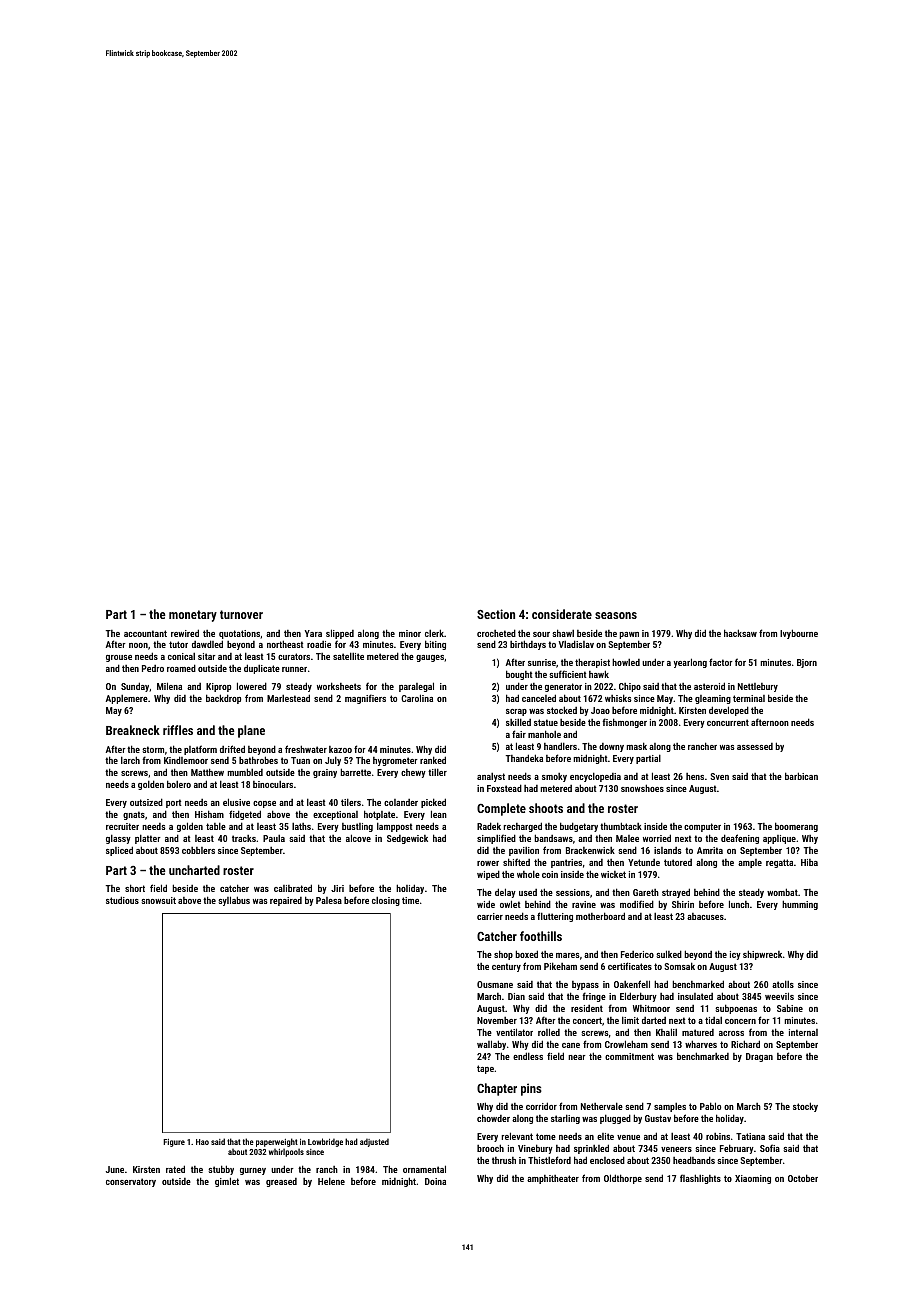 Image resolution: width=924 pixels, height=1308 pixels. I want to click on Ousmane, so click(495, 984).
